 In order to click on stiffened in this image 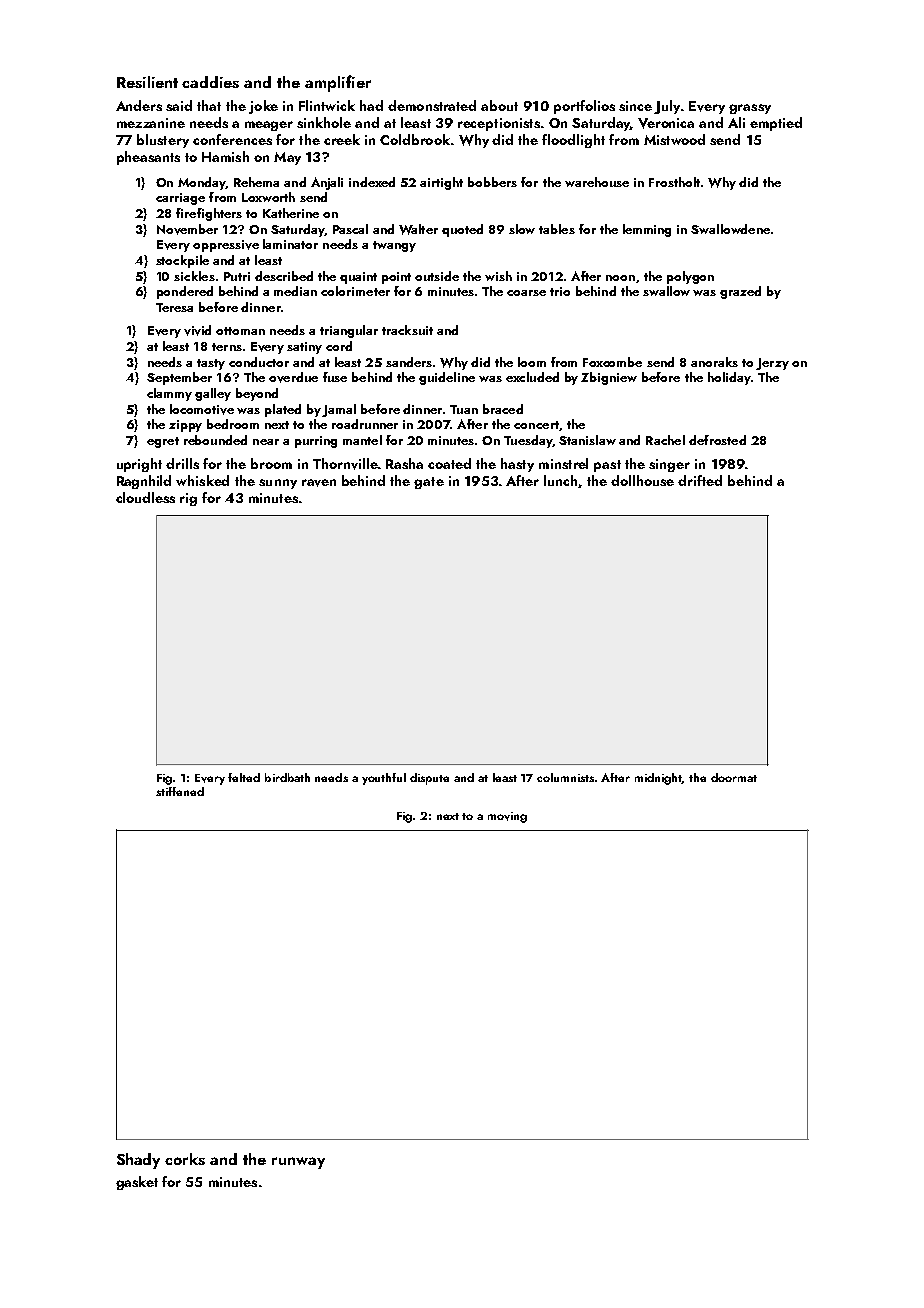, I will do `click(180, 791)`.
